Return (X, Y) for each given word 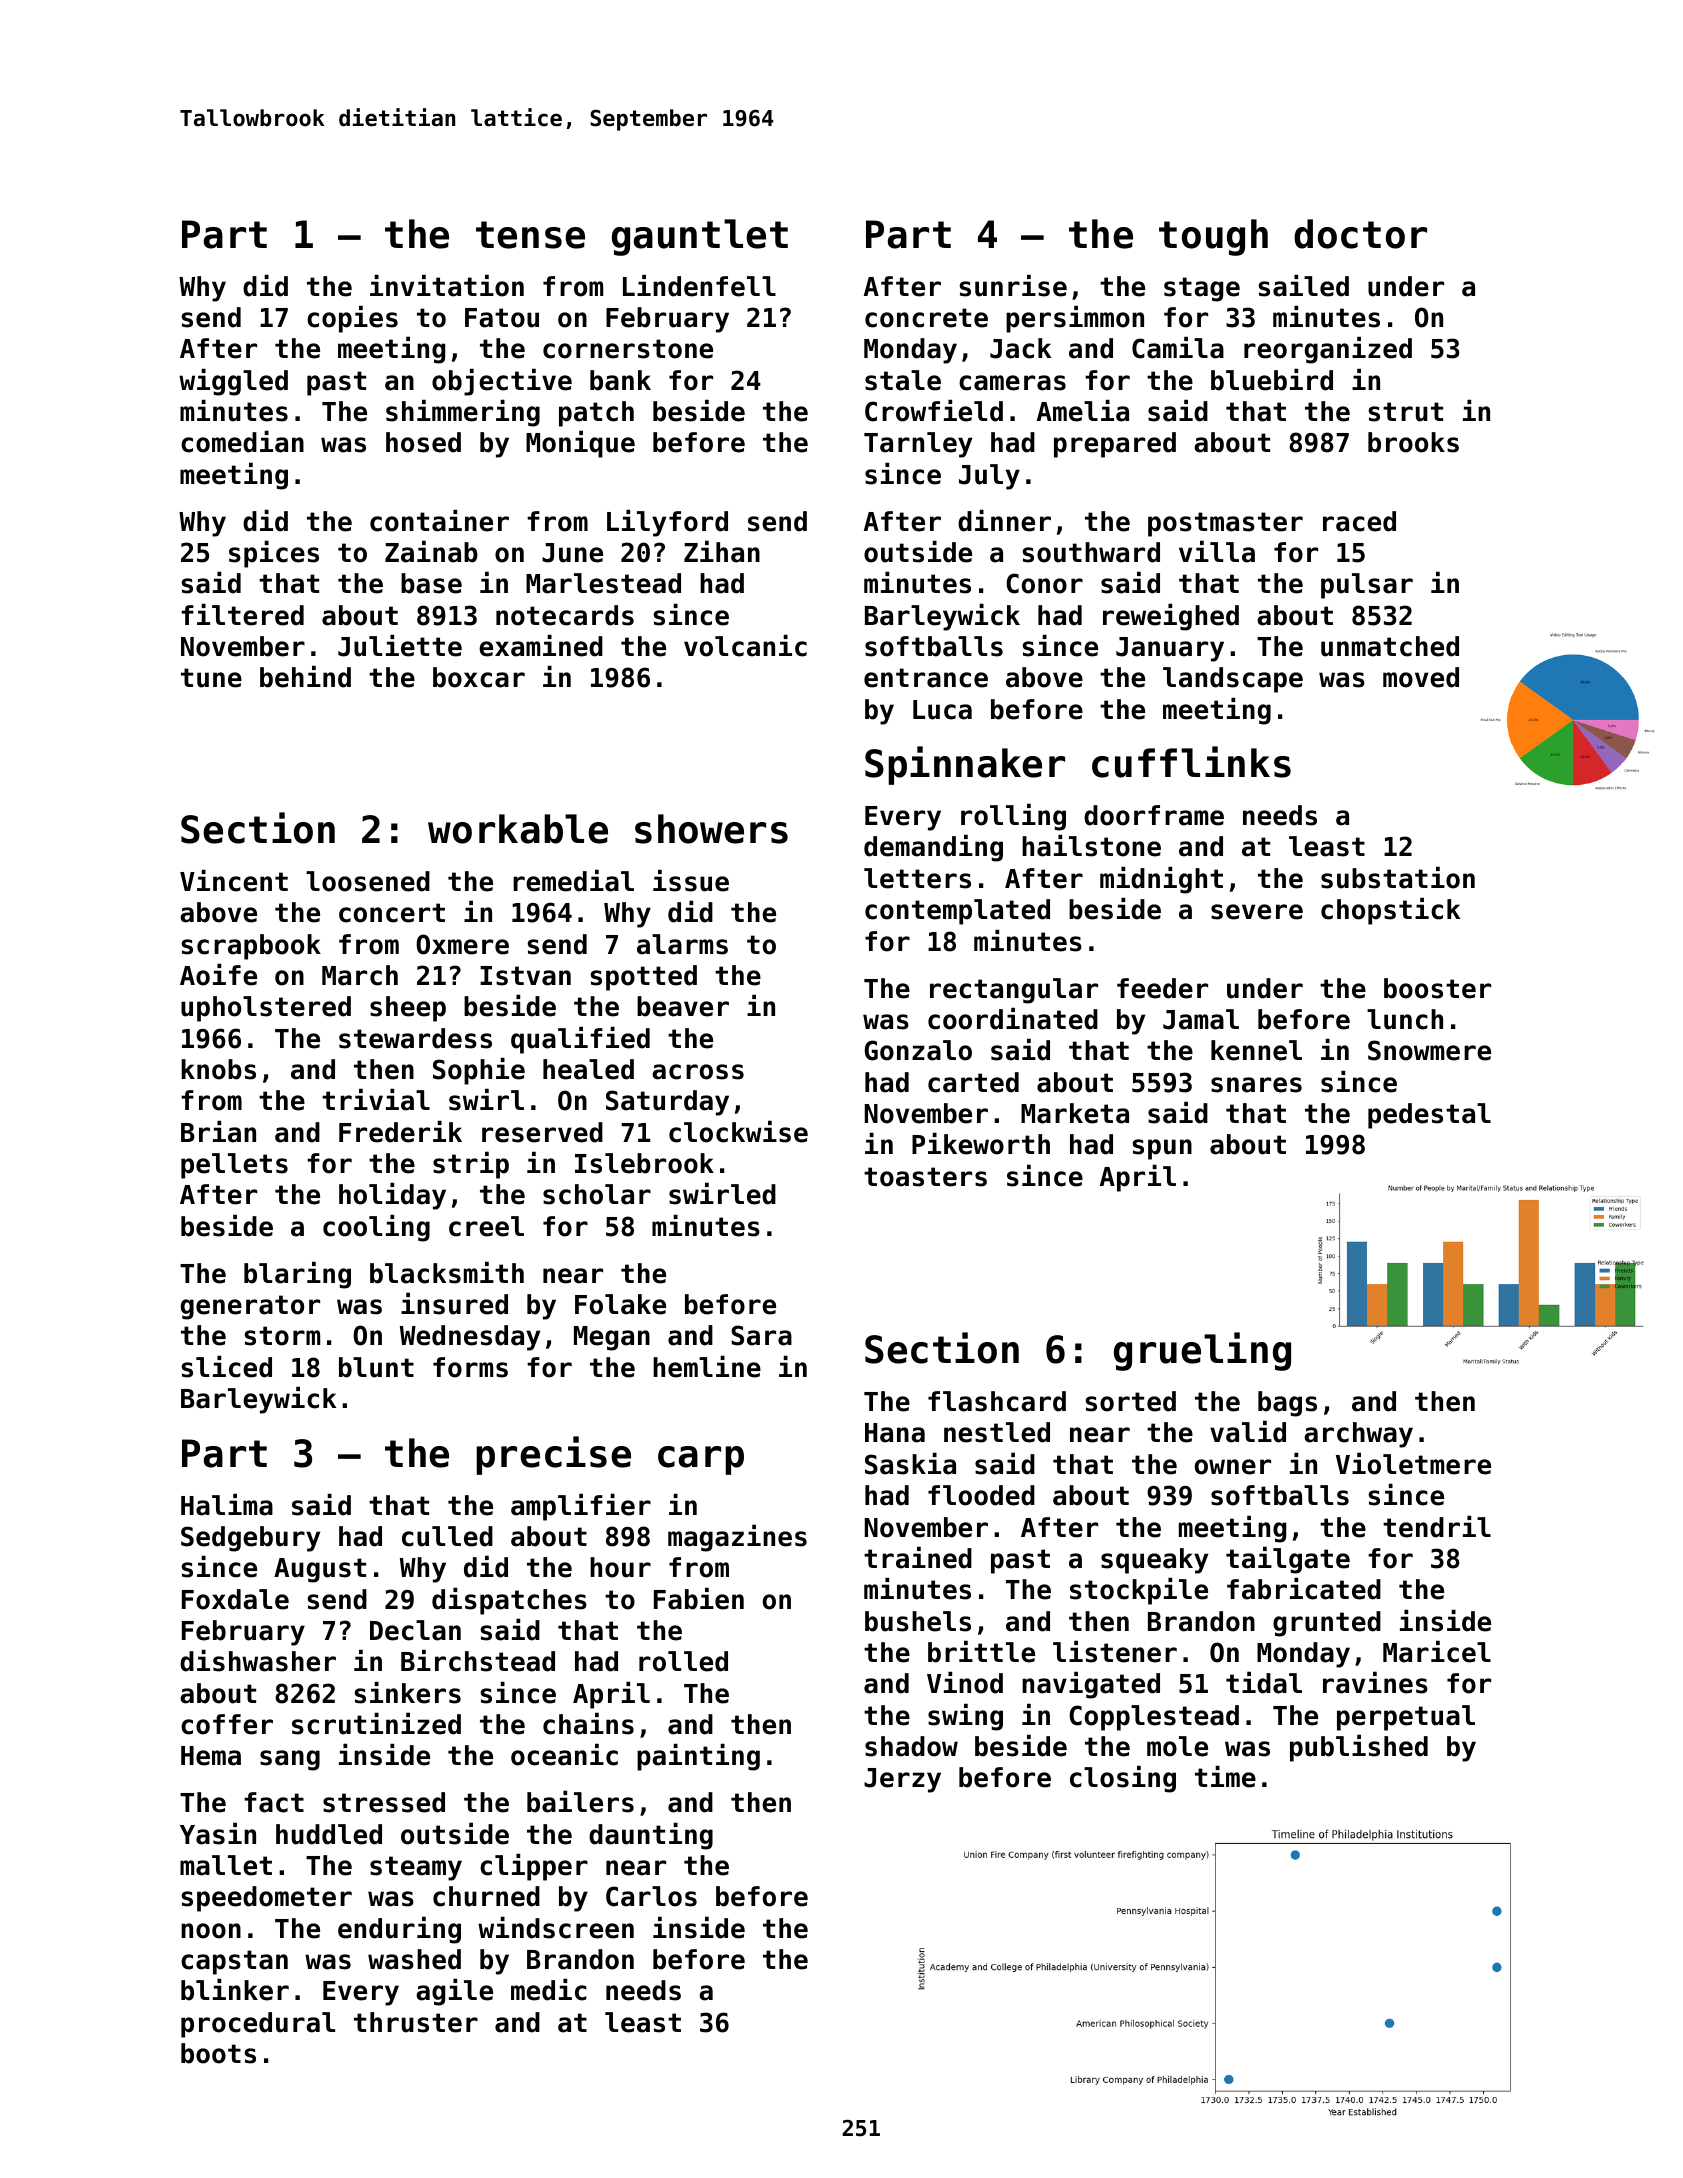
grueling (1202, 1351)
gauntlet (700, 237)
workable (518, 829)
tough (1213, 237)
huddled (329, 1834)
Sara (761, 1335)
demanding (933, 848)
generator (250, 1307)
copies (352, 319)
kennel (1256, 1050)
